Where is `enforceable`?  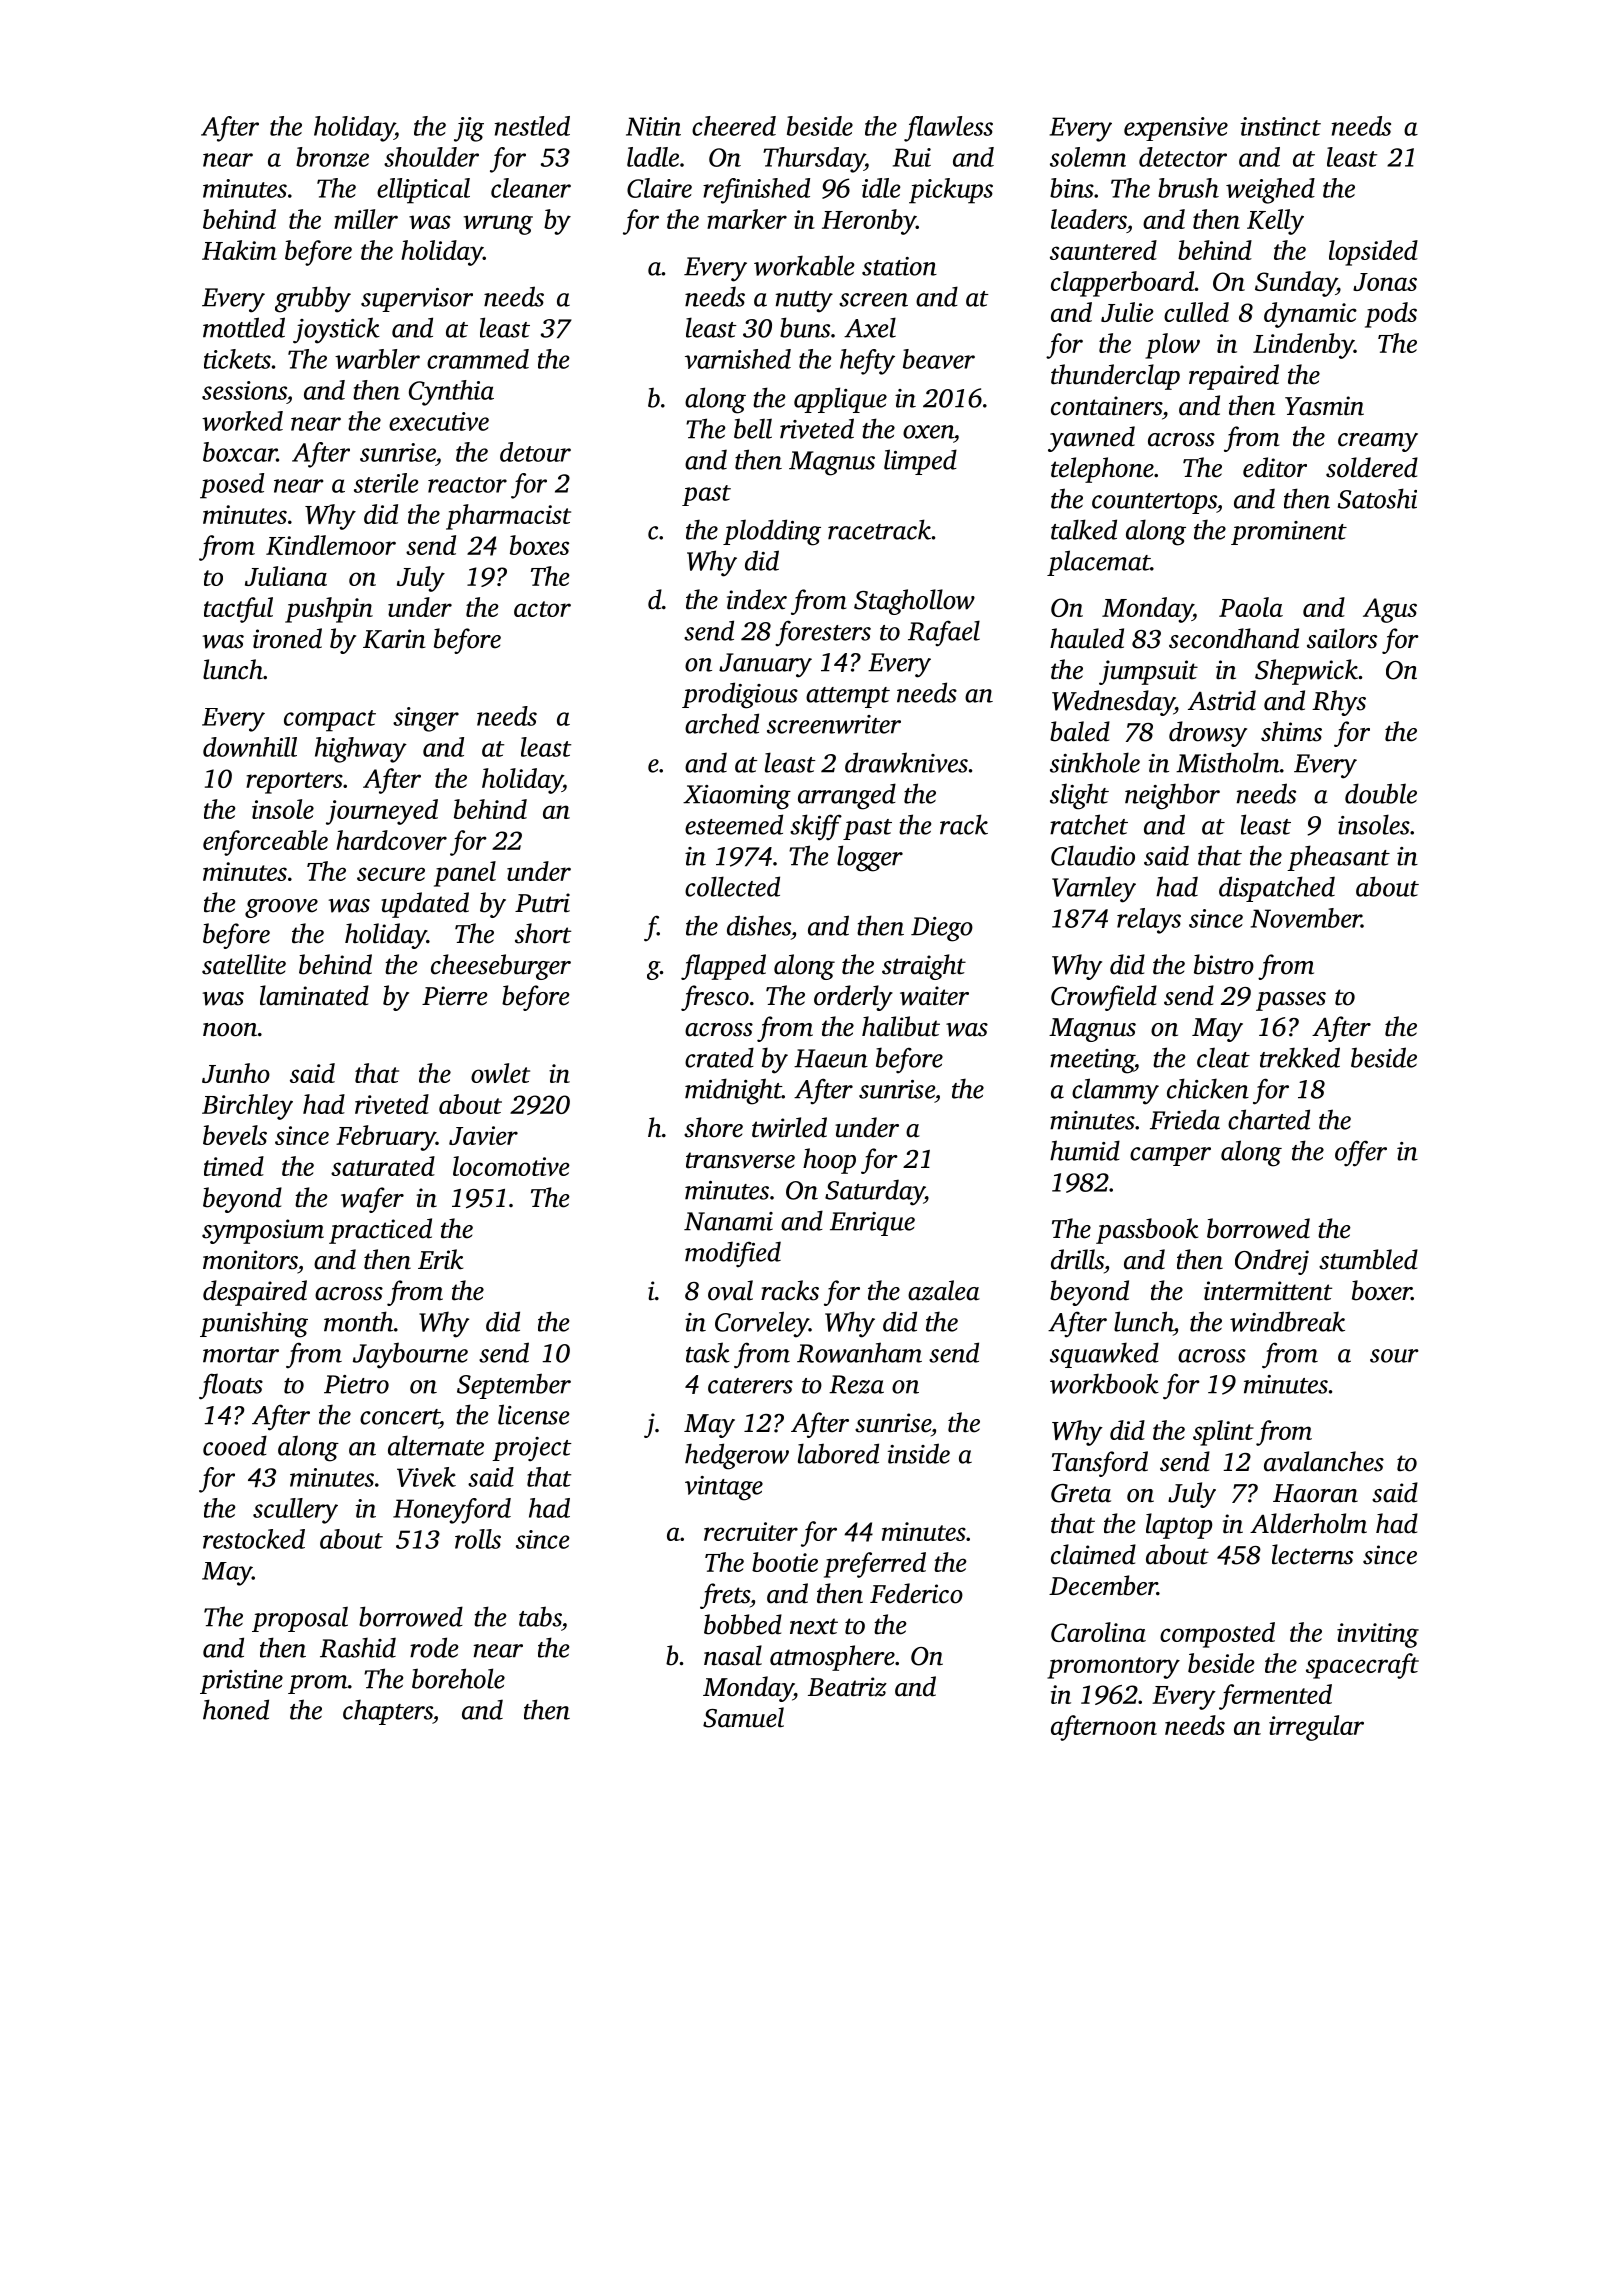
enforceable is located at coordinates (265, 843).
